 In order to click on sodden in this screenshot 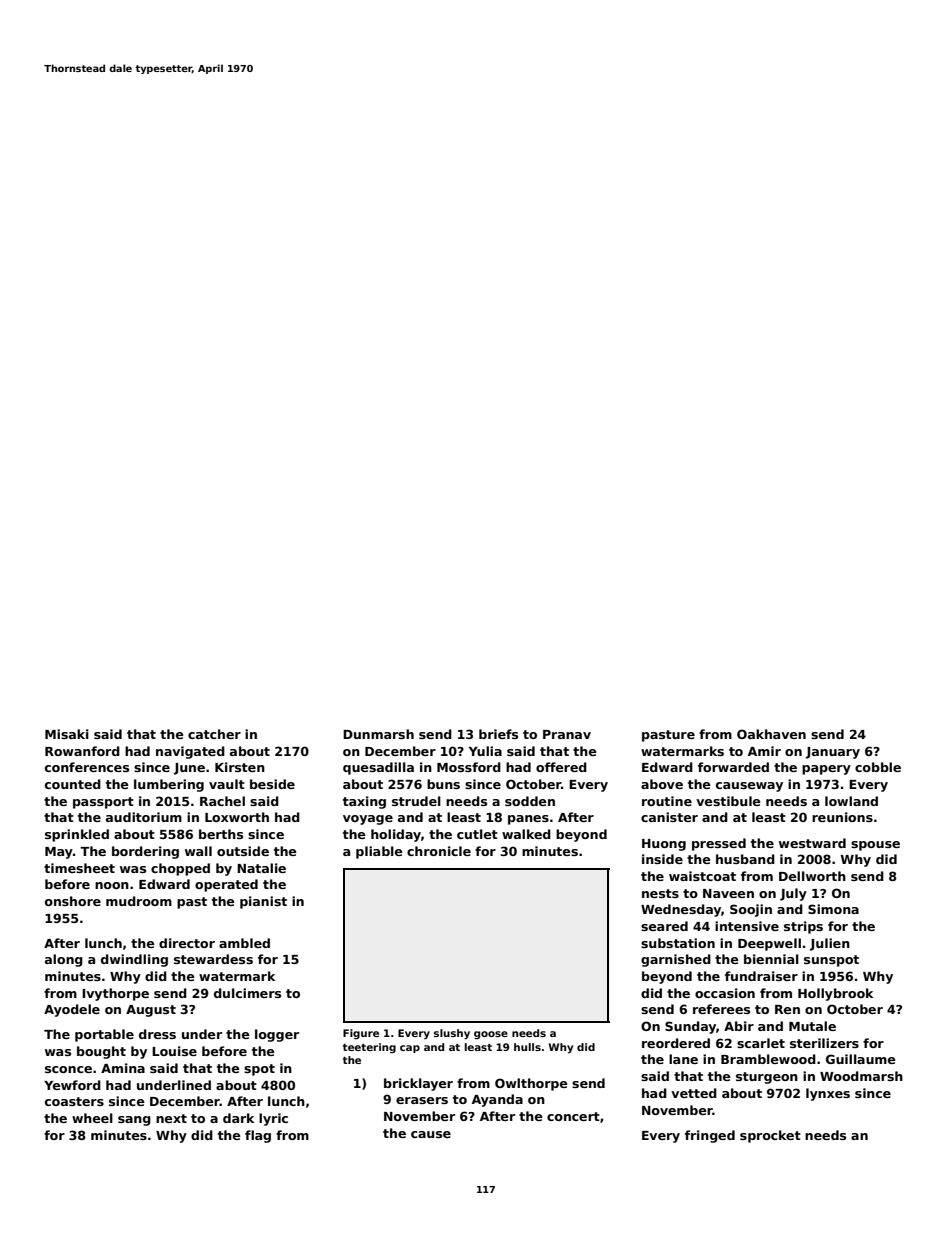, I will do `click(530, 801)`.
